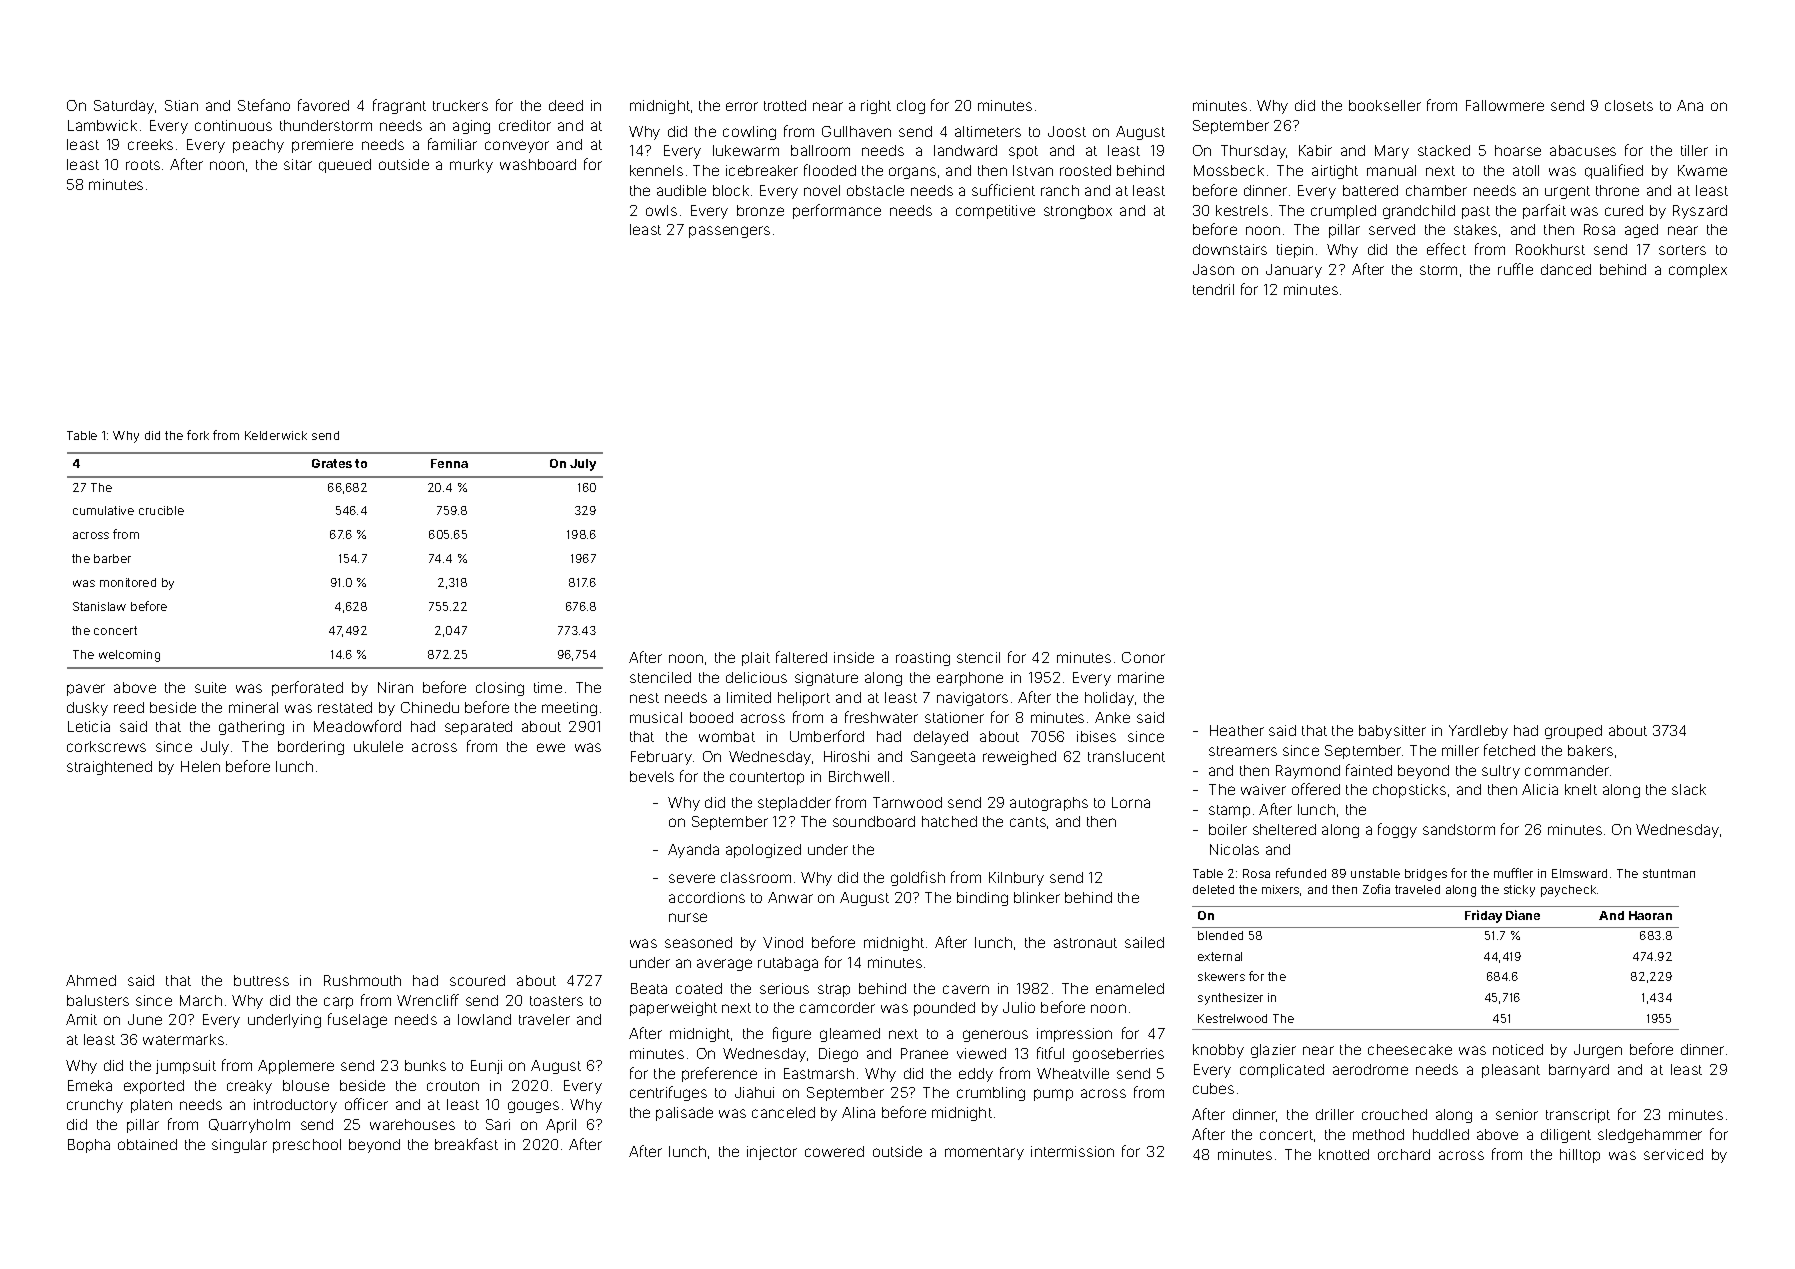  I want to click on plait, so click(756, 659).
